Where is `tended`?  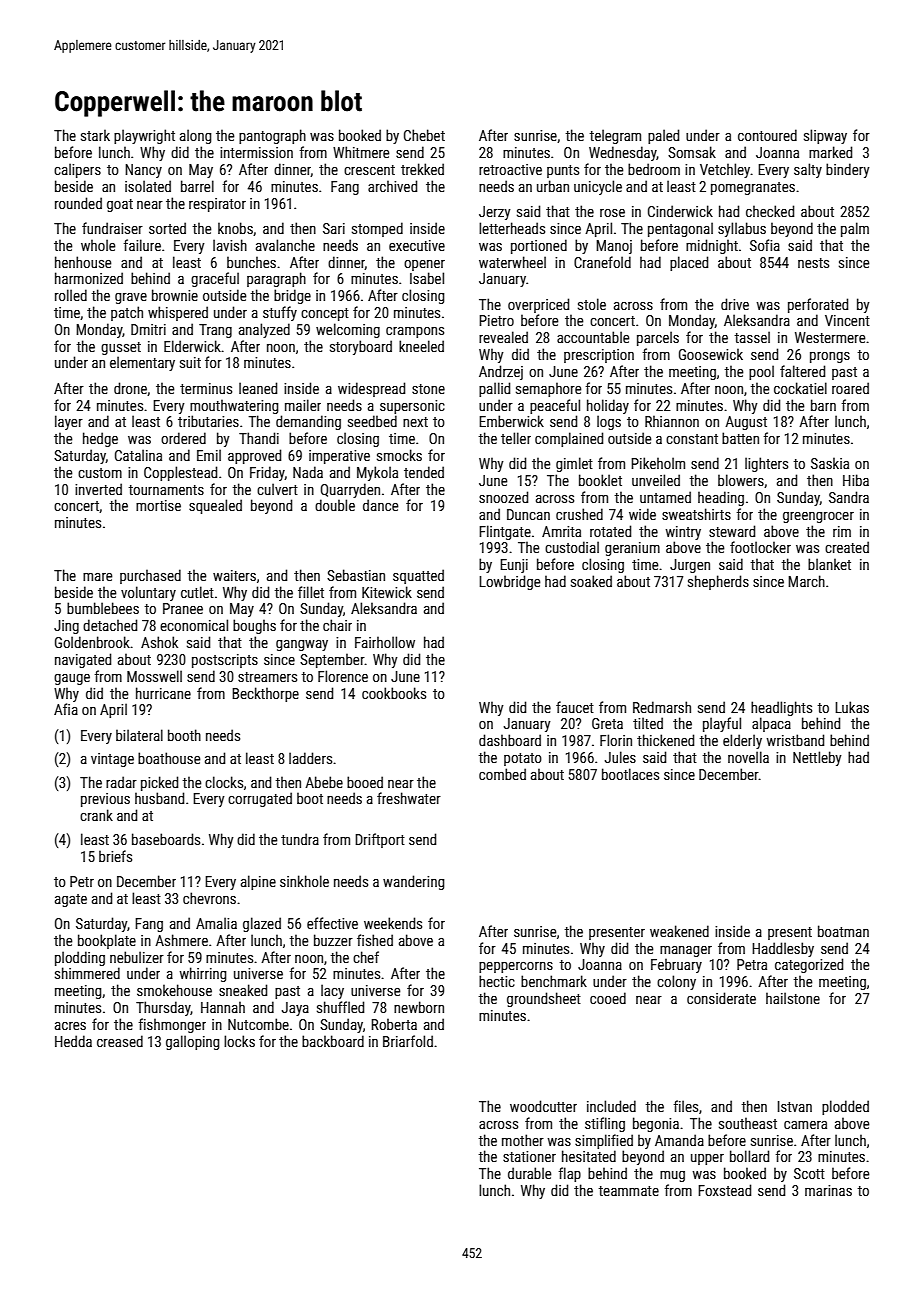
tended is located at coordinates (424, 472).
